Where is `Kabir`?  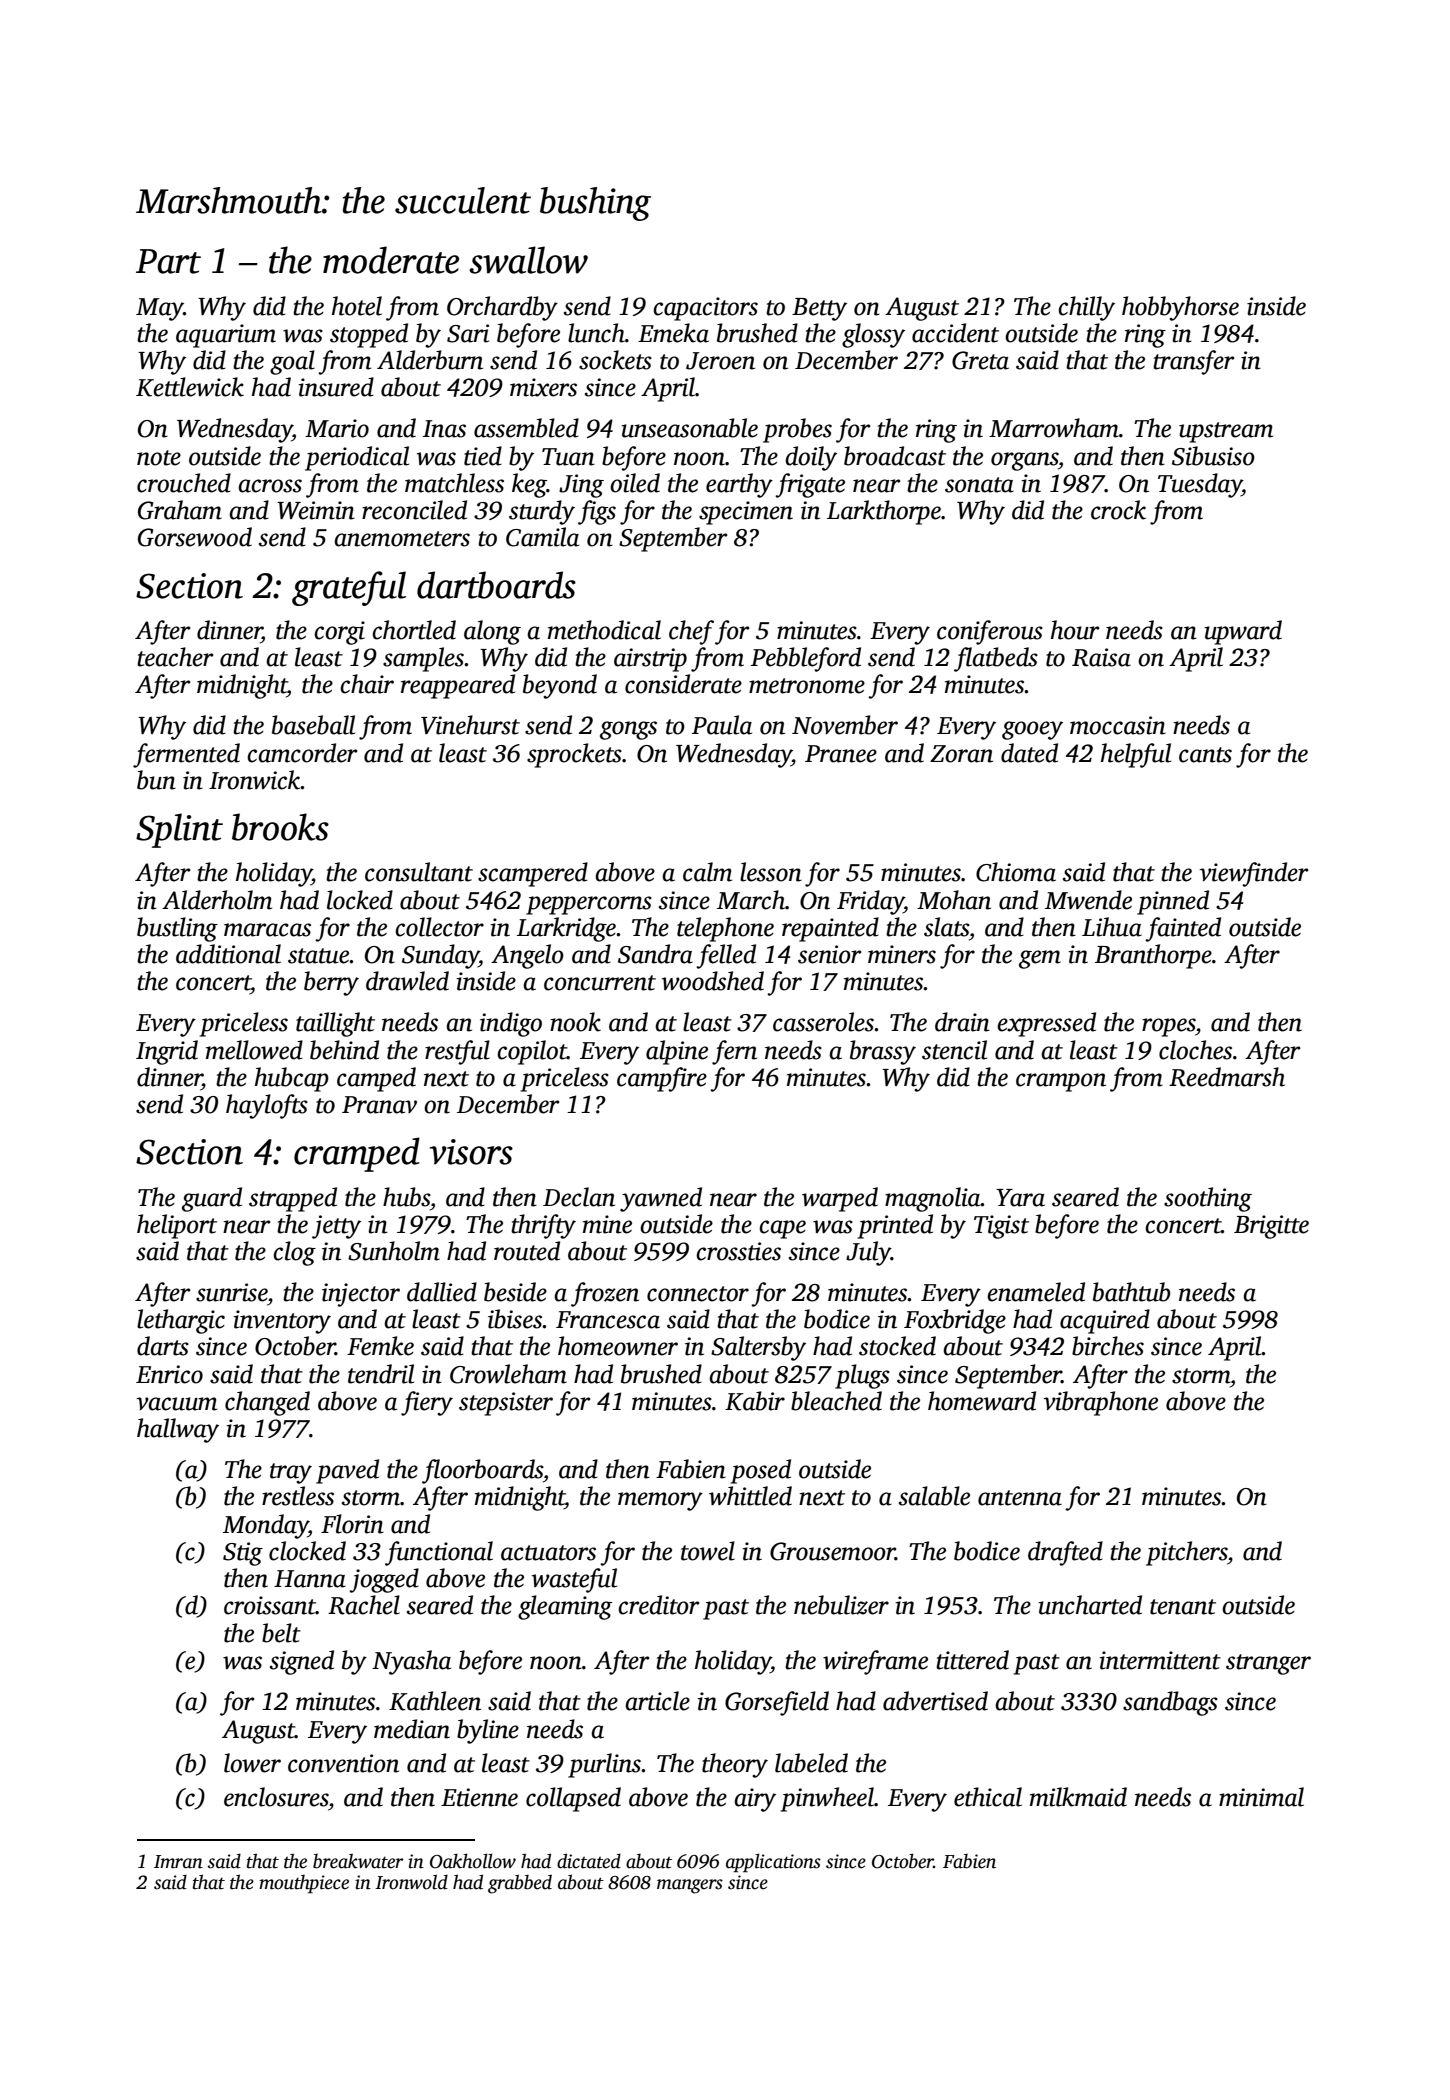 Kabir is located at coordinates (755, 1401).
